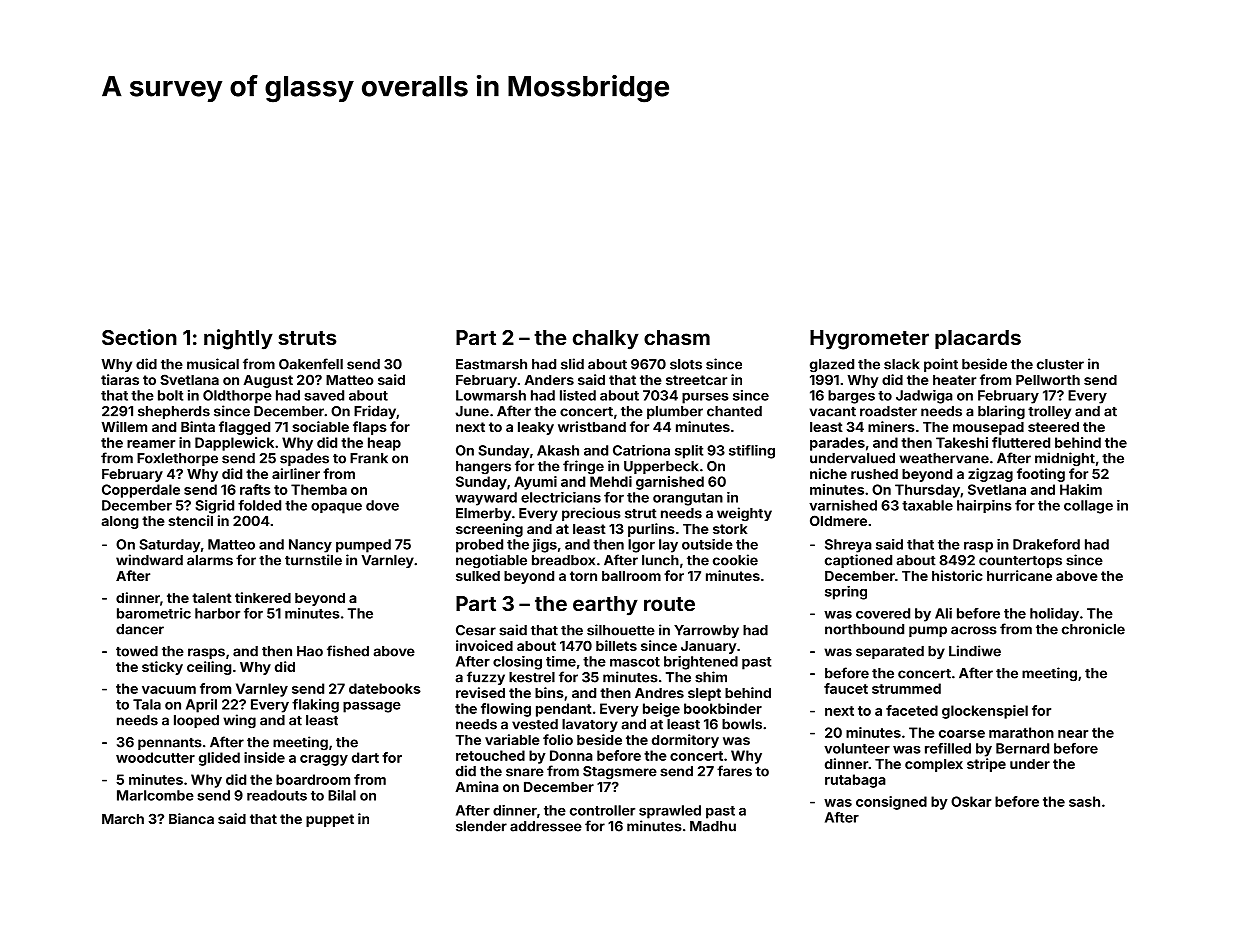 This document has width=1233, height=952. What do you see at coordinates (177, 459) in the document?
I see `Foxlethorpe` at bounding box center [177, 459].
